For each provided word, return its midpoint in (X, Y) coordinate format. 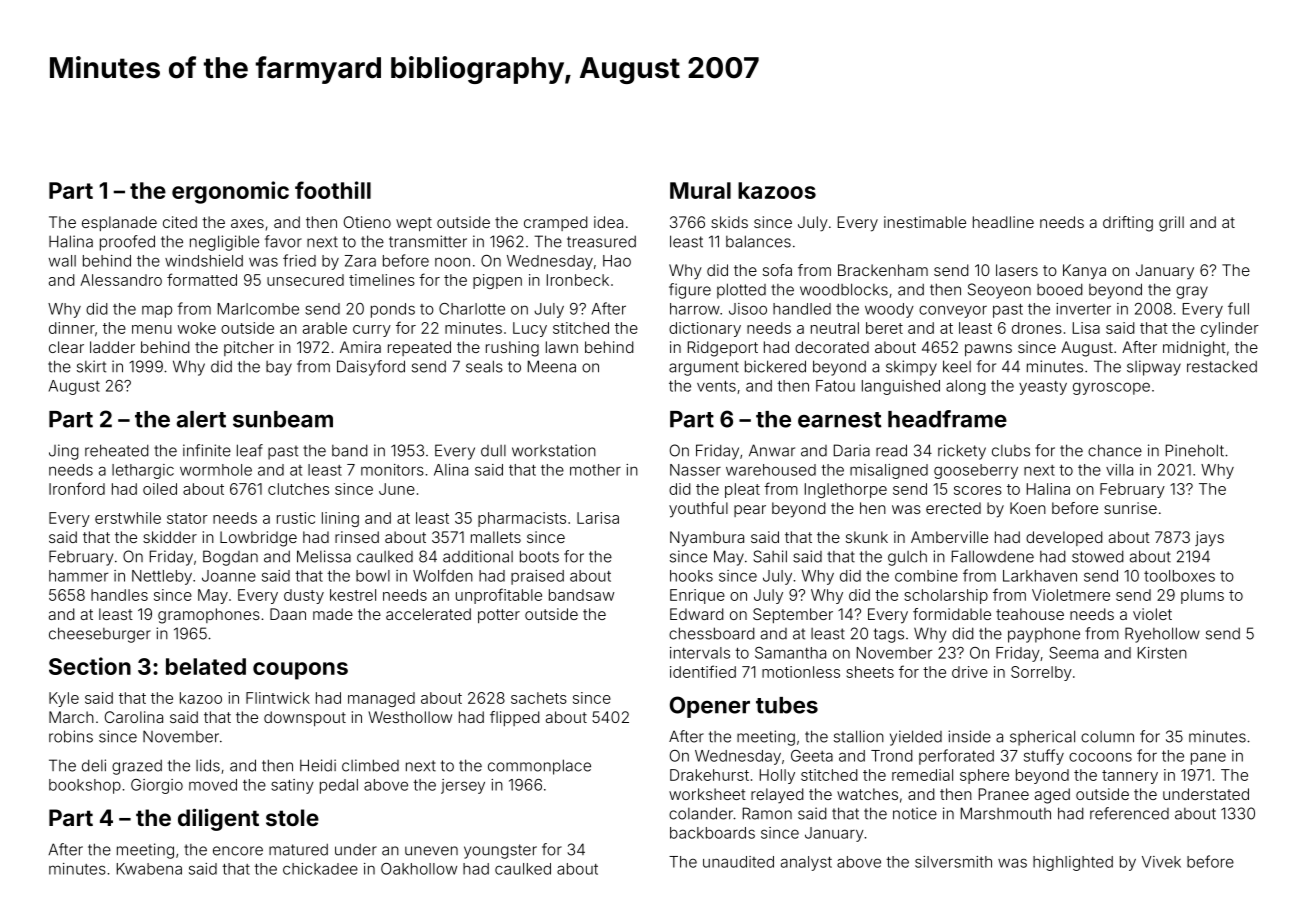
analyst (806, 863)
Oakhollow (419, 869)
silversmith (953, 862)
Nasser (695, 470)
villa (1119, 470)
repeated (419, 348)
